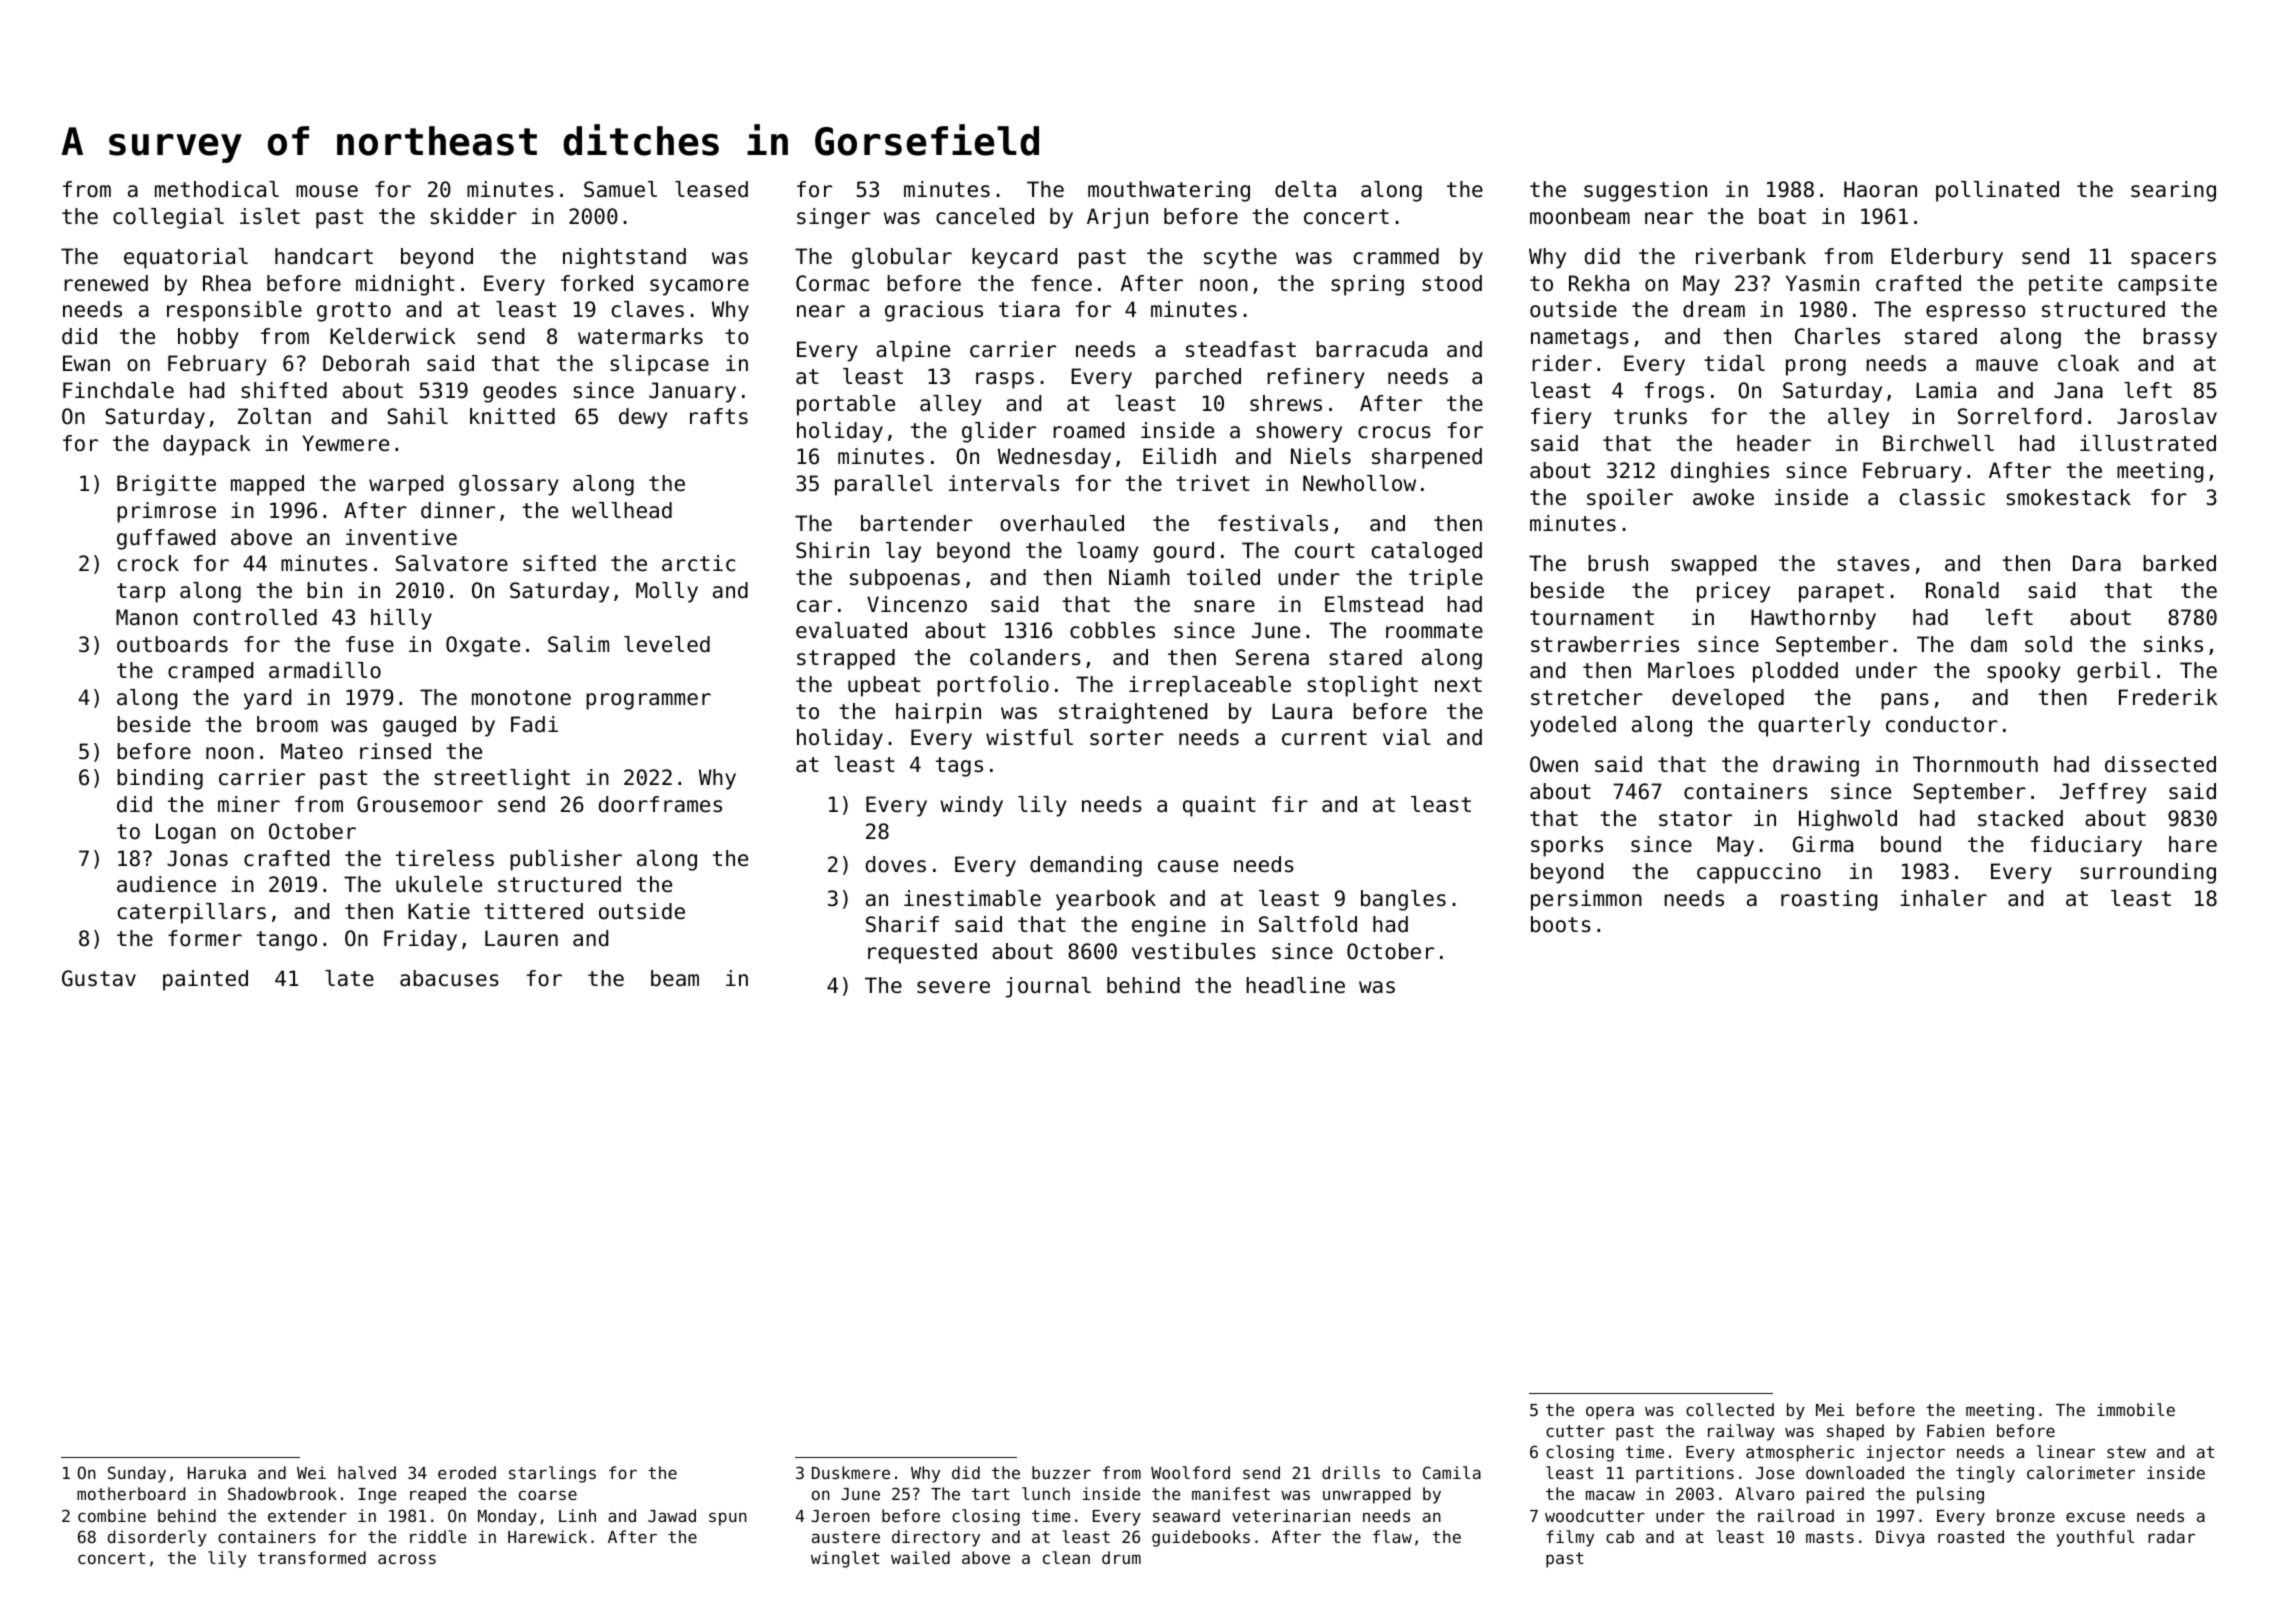 This screenshot has height=1612, width=2279. I want to click on Duskmere, so click(851, 1472).
